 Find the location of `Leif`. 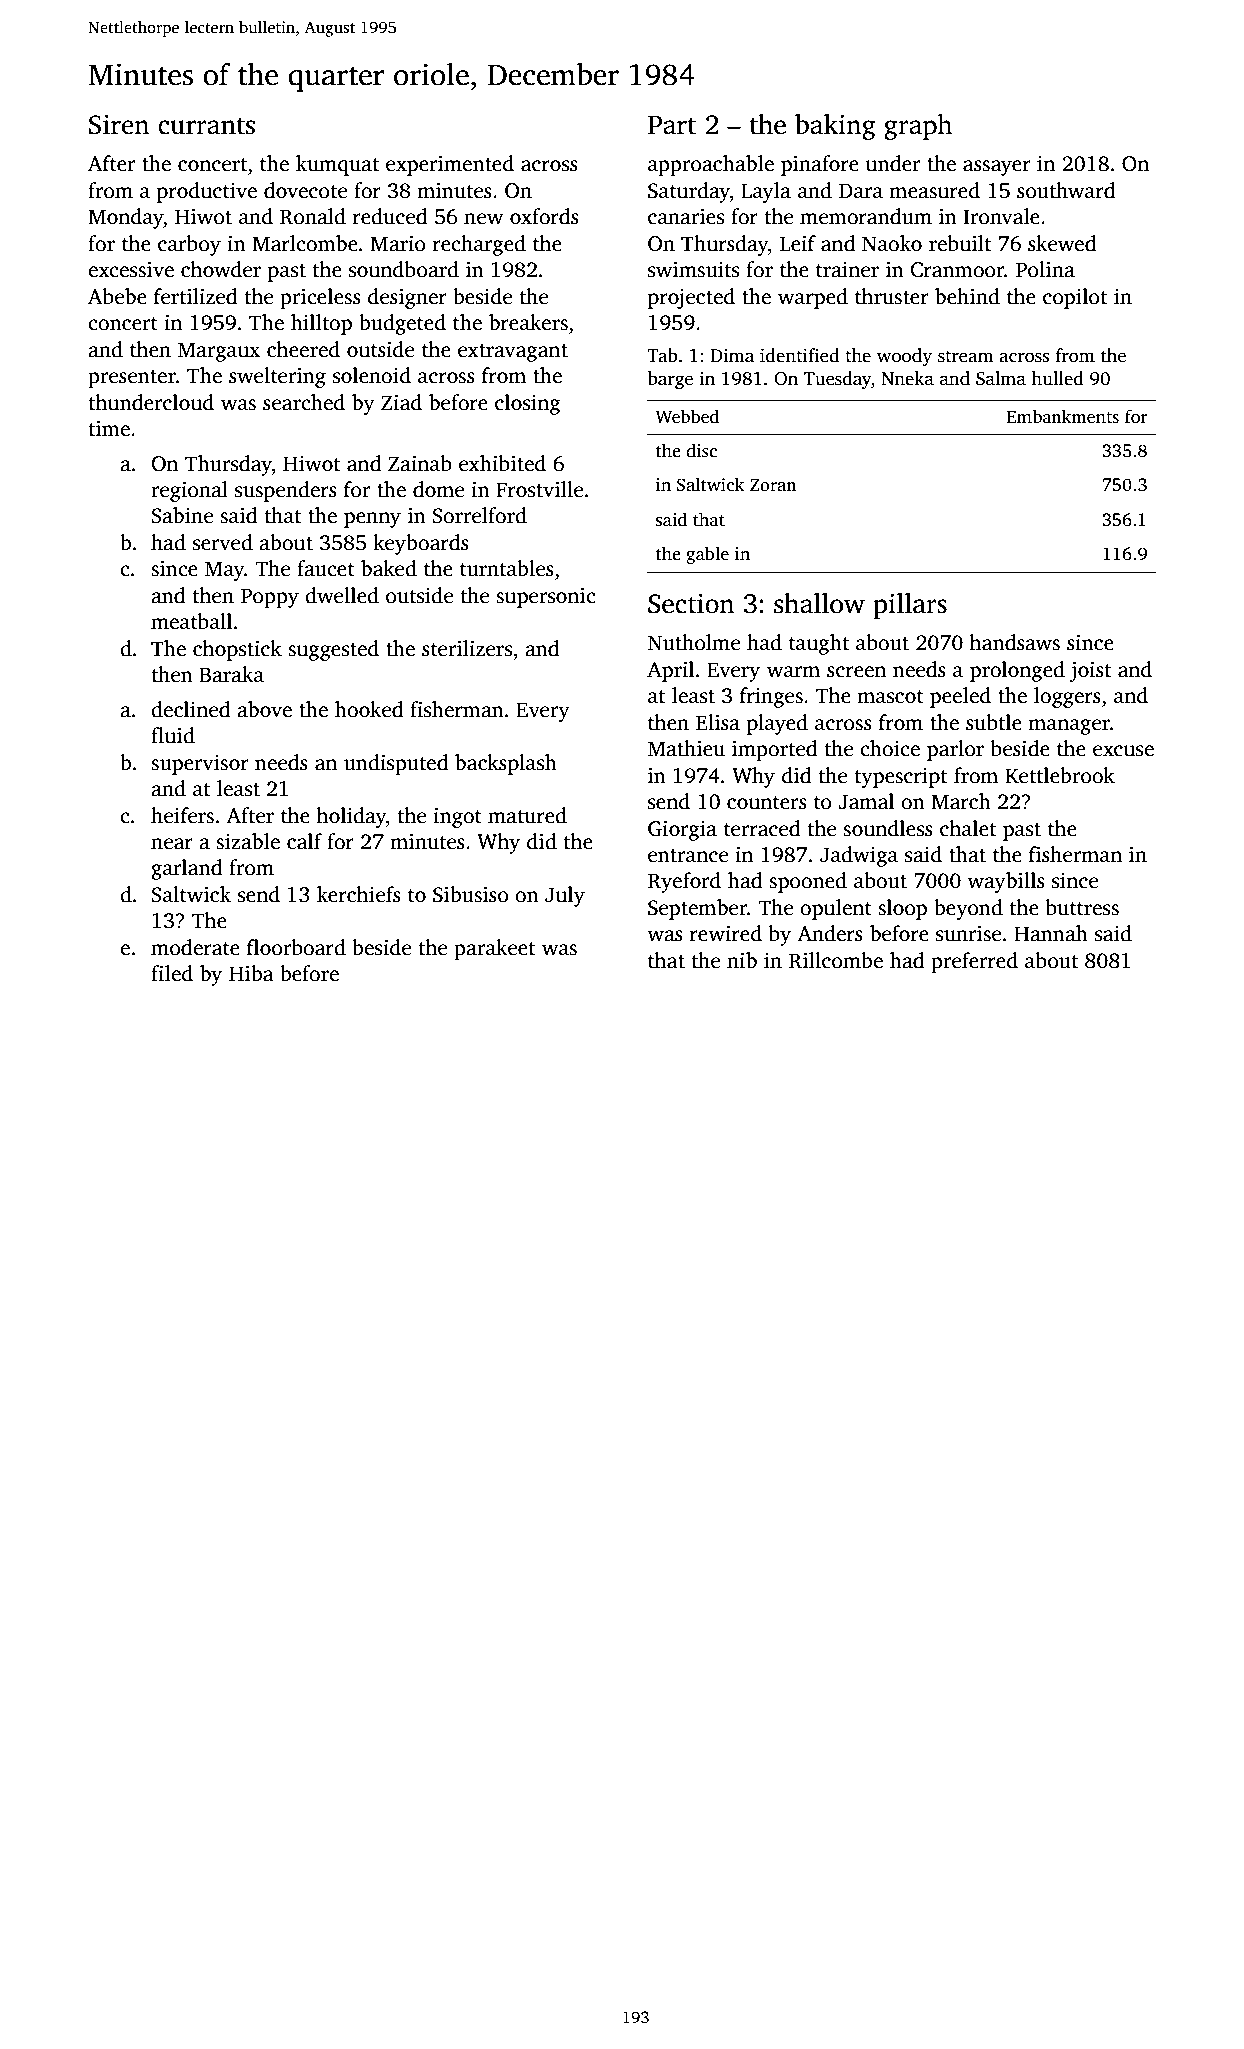

Leif is located at coordinates (798, 243).
